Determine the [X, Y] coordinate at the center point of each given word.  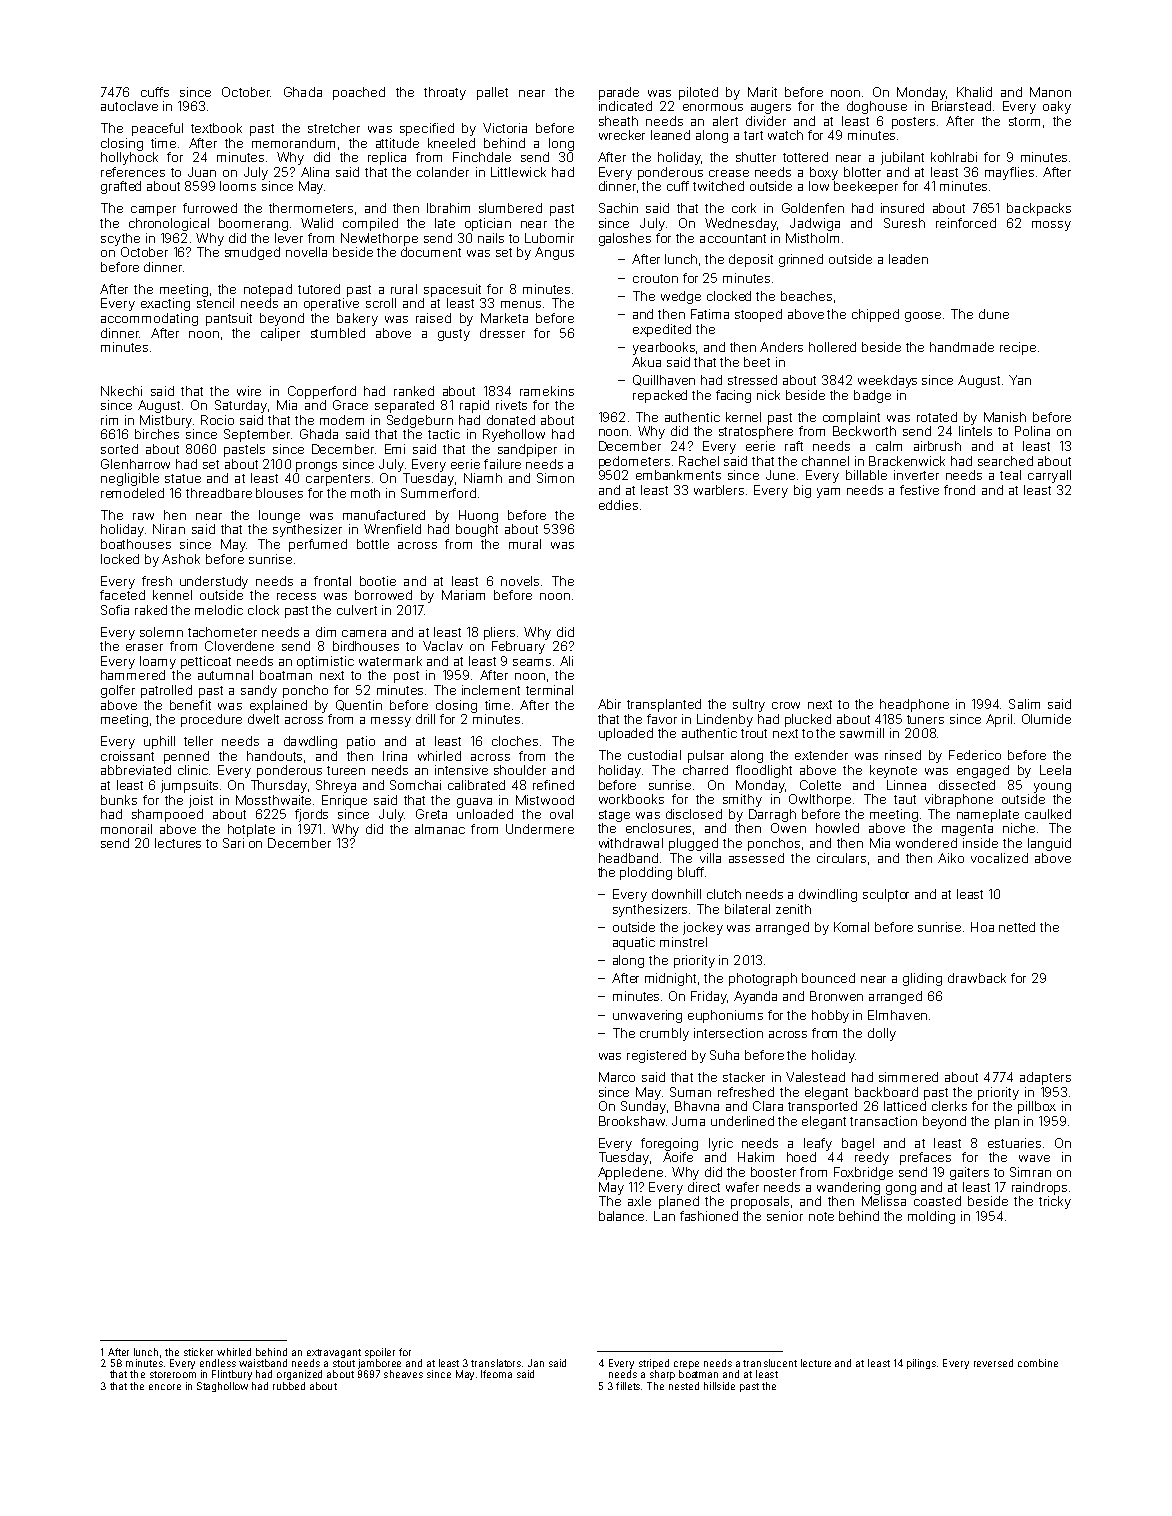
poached [359, 93]
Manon [1050, 92]
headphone [914, 705]
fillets [628, 1386]
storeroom [173, 1374]
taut [905, 799]
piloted [698, 93]
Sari [233, 843]
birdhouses [366, 646]
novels [520, 581]
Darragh [772, 815]
